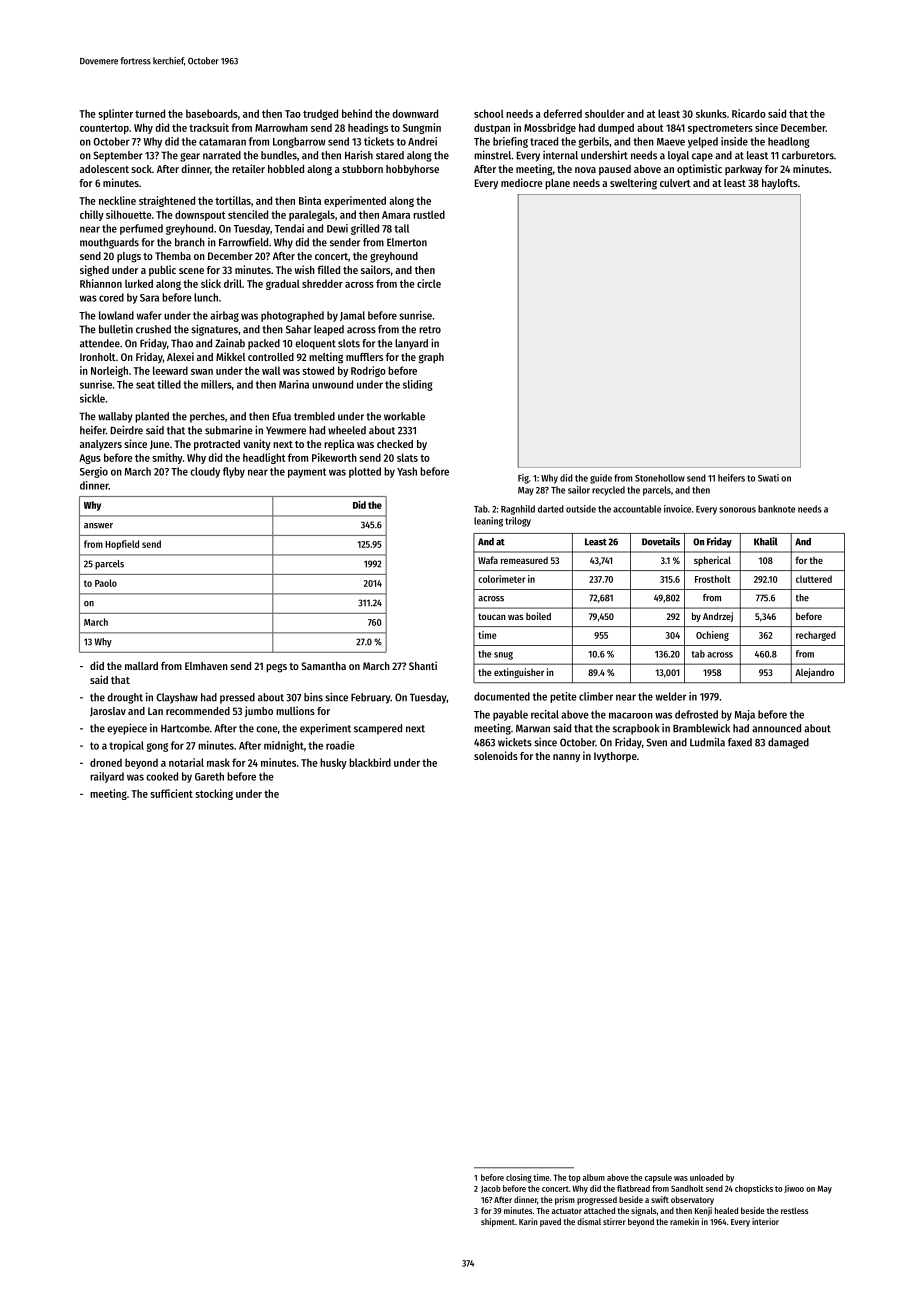 This document has width=924, height=1308. Describe the element at coordinates (109, 371) in the document. I see `Norleigh` at that location.
